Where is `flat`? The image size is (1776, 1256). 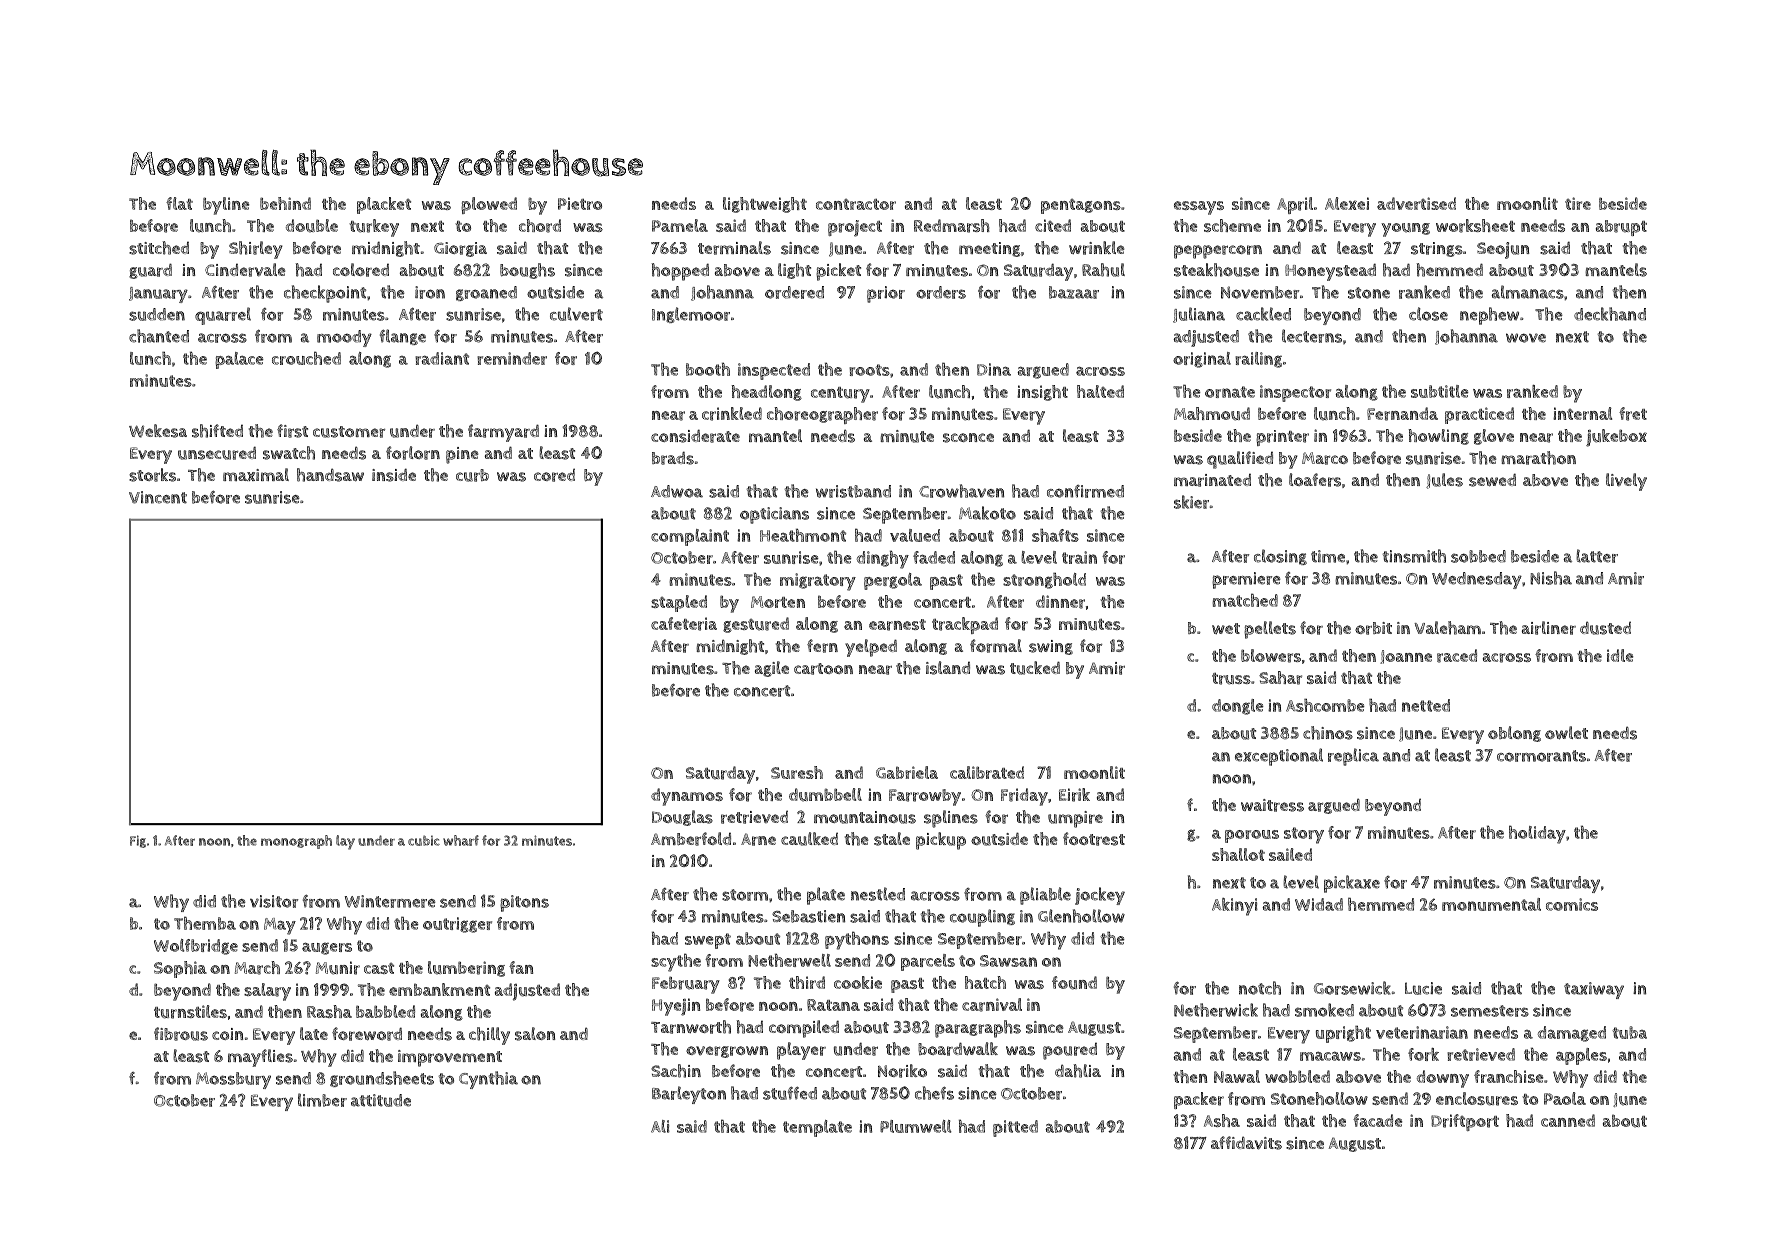 flat is located at coordinates (179, 203).
